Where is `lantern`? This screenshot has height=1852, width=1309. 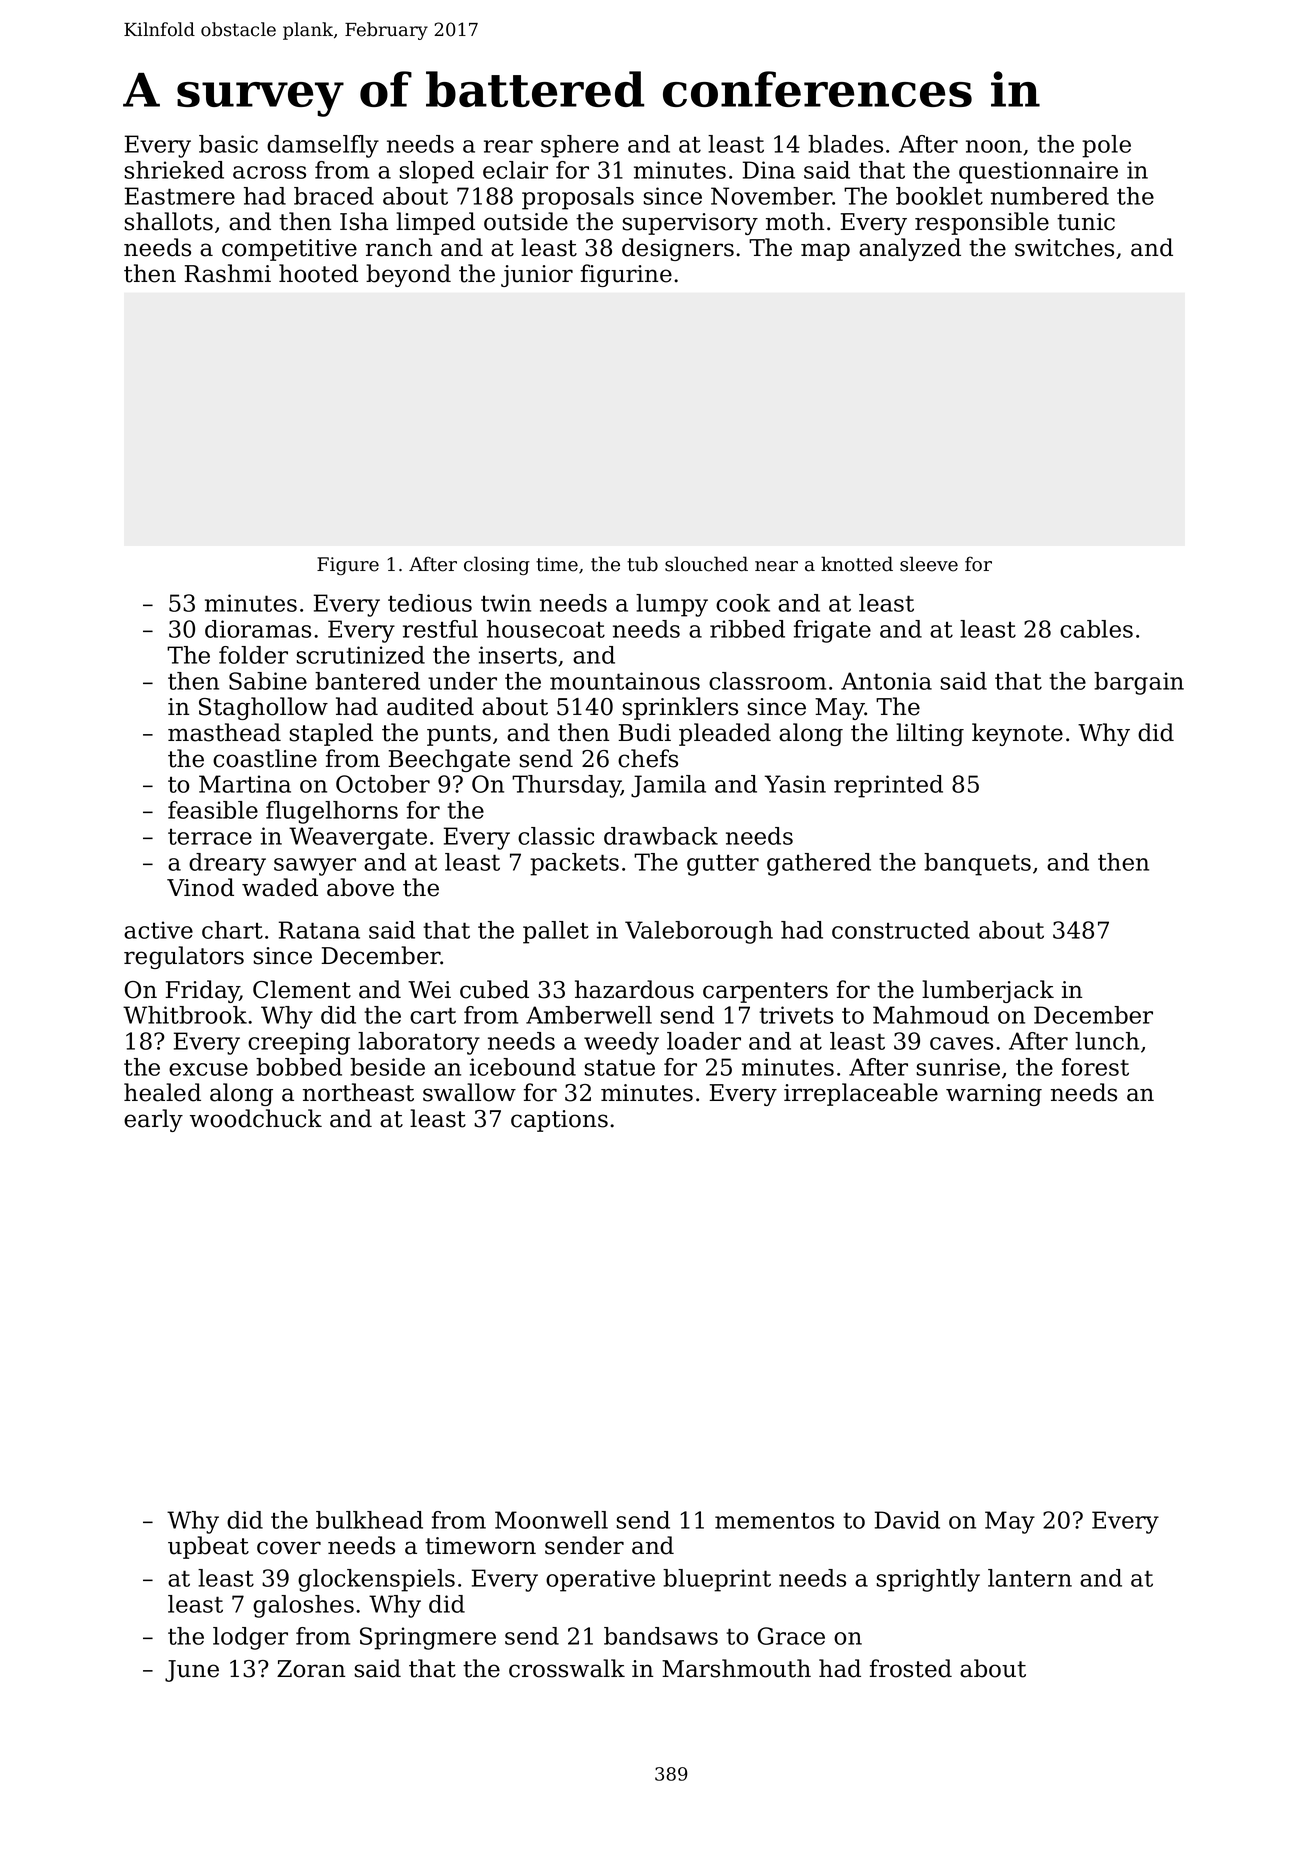
lantern is located at coordinates (1030, 1578).
